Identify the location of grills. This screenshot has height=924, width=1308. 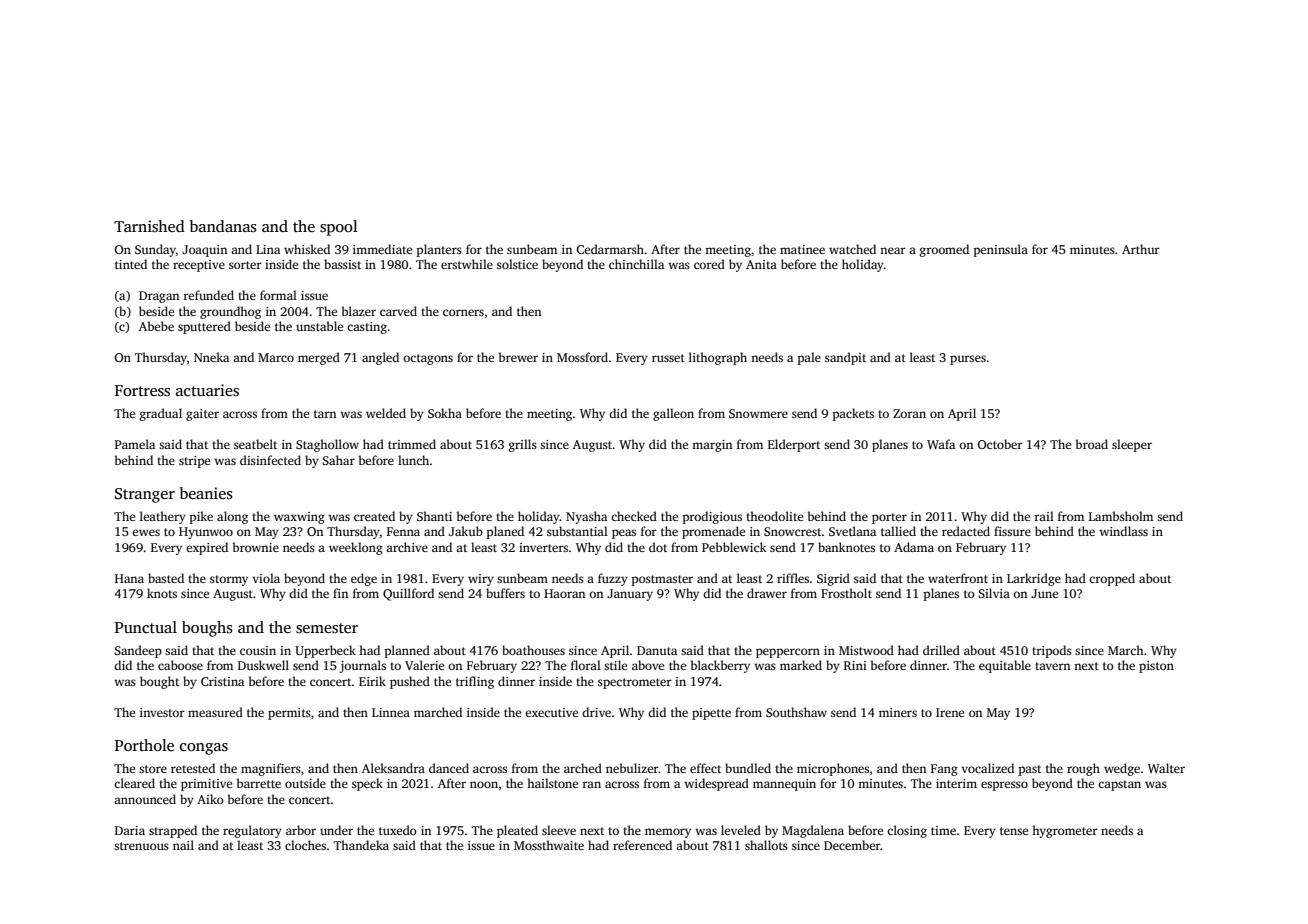
(523, 445).
